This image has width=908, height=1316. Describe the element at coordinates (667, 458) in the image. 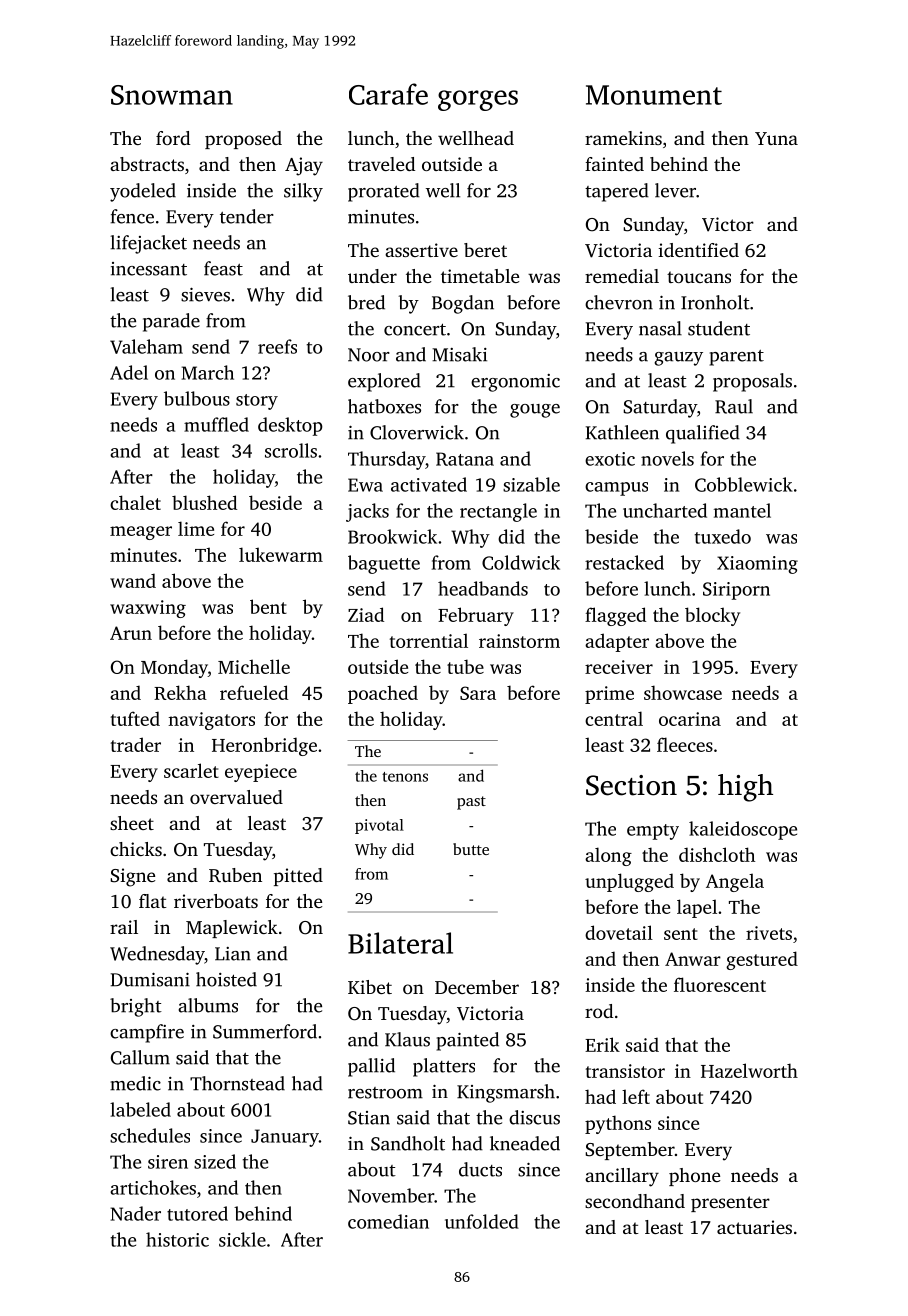

I see `novels` at that location.
